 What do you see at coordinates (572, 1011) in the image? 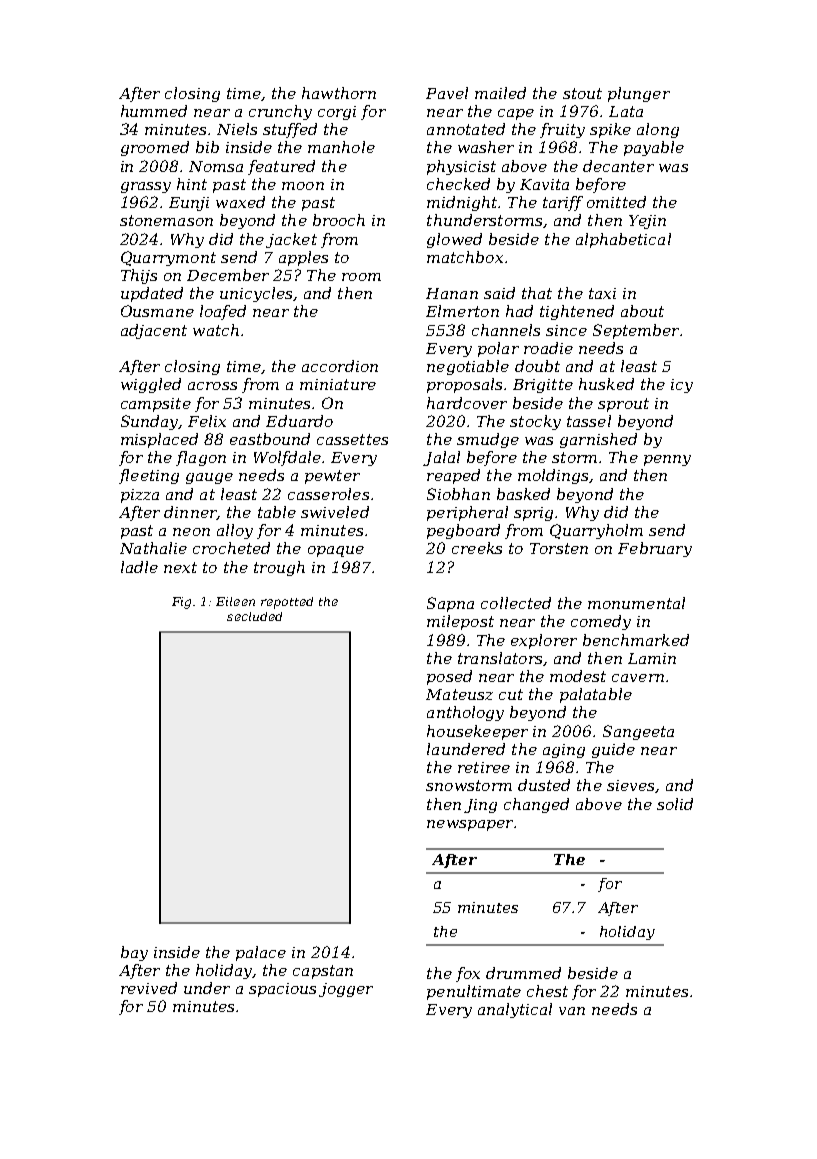
I see `van` at bounding box center [572, 1011].
